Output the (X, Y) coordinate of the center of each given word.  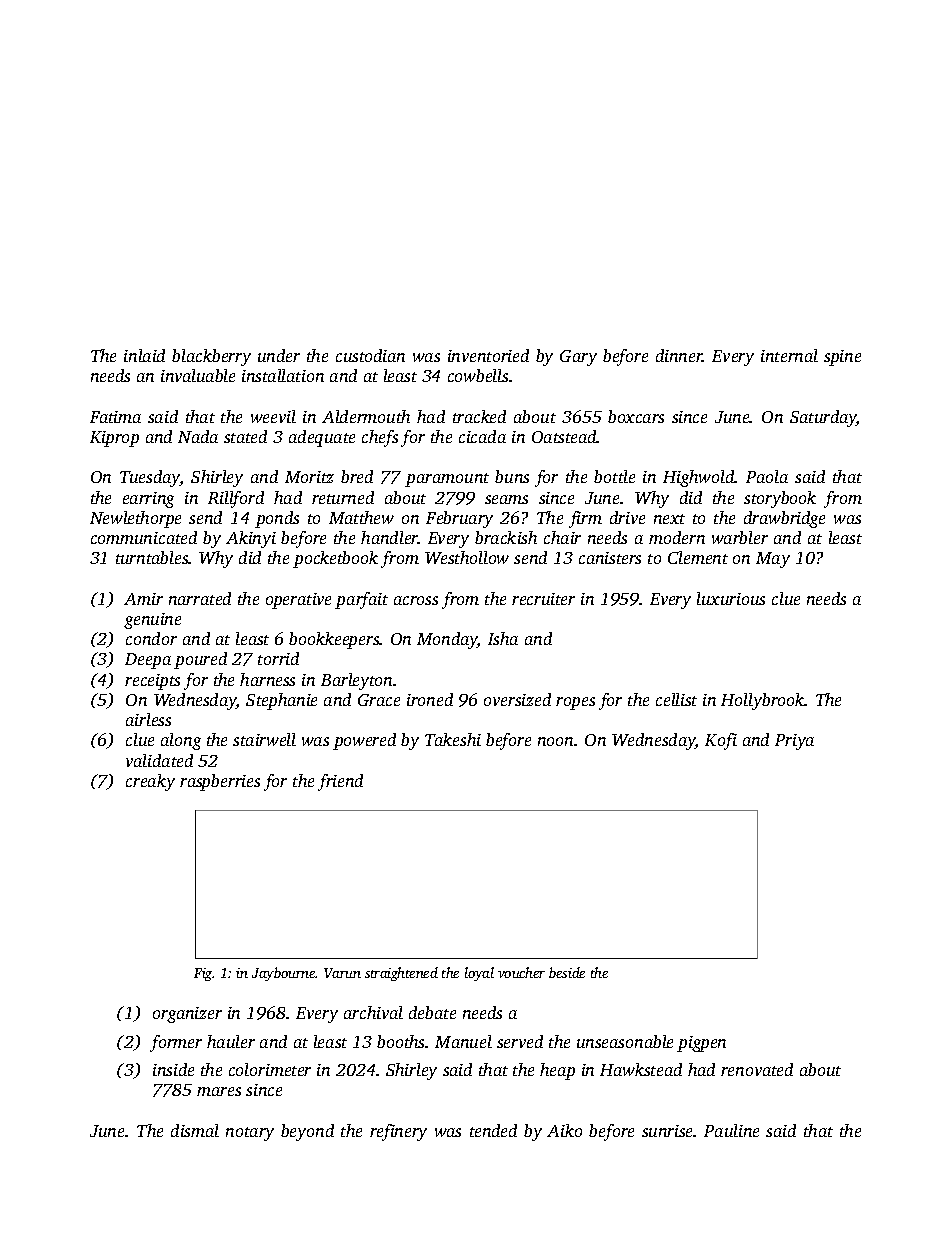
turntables (152, 557)
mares (219, 1091)
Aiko (564, 1130)
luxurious (731, 598)
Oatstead (564, 436)
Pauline (731, 1130)
